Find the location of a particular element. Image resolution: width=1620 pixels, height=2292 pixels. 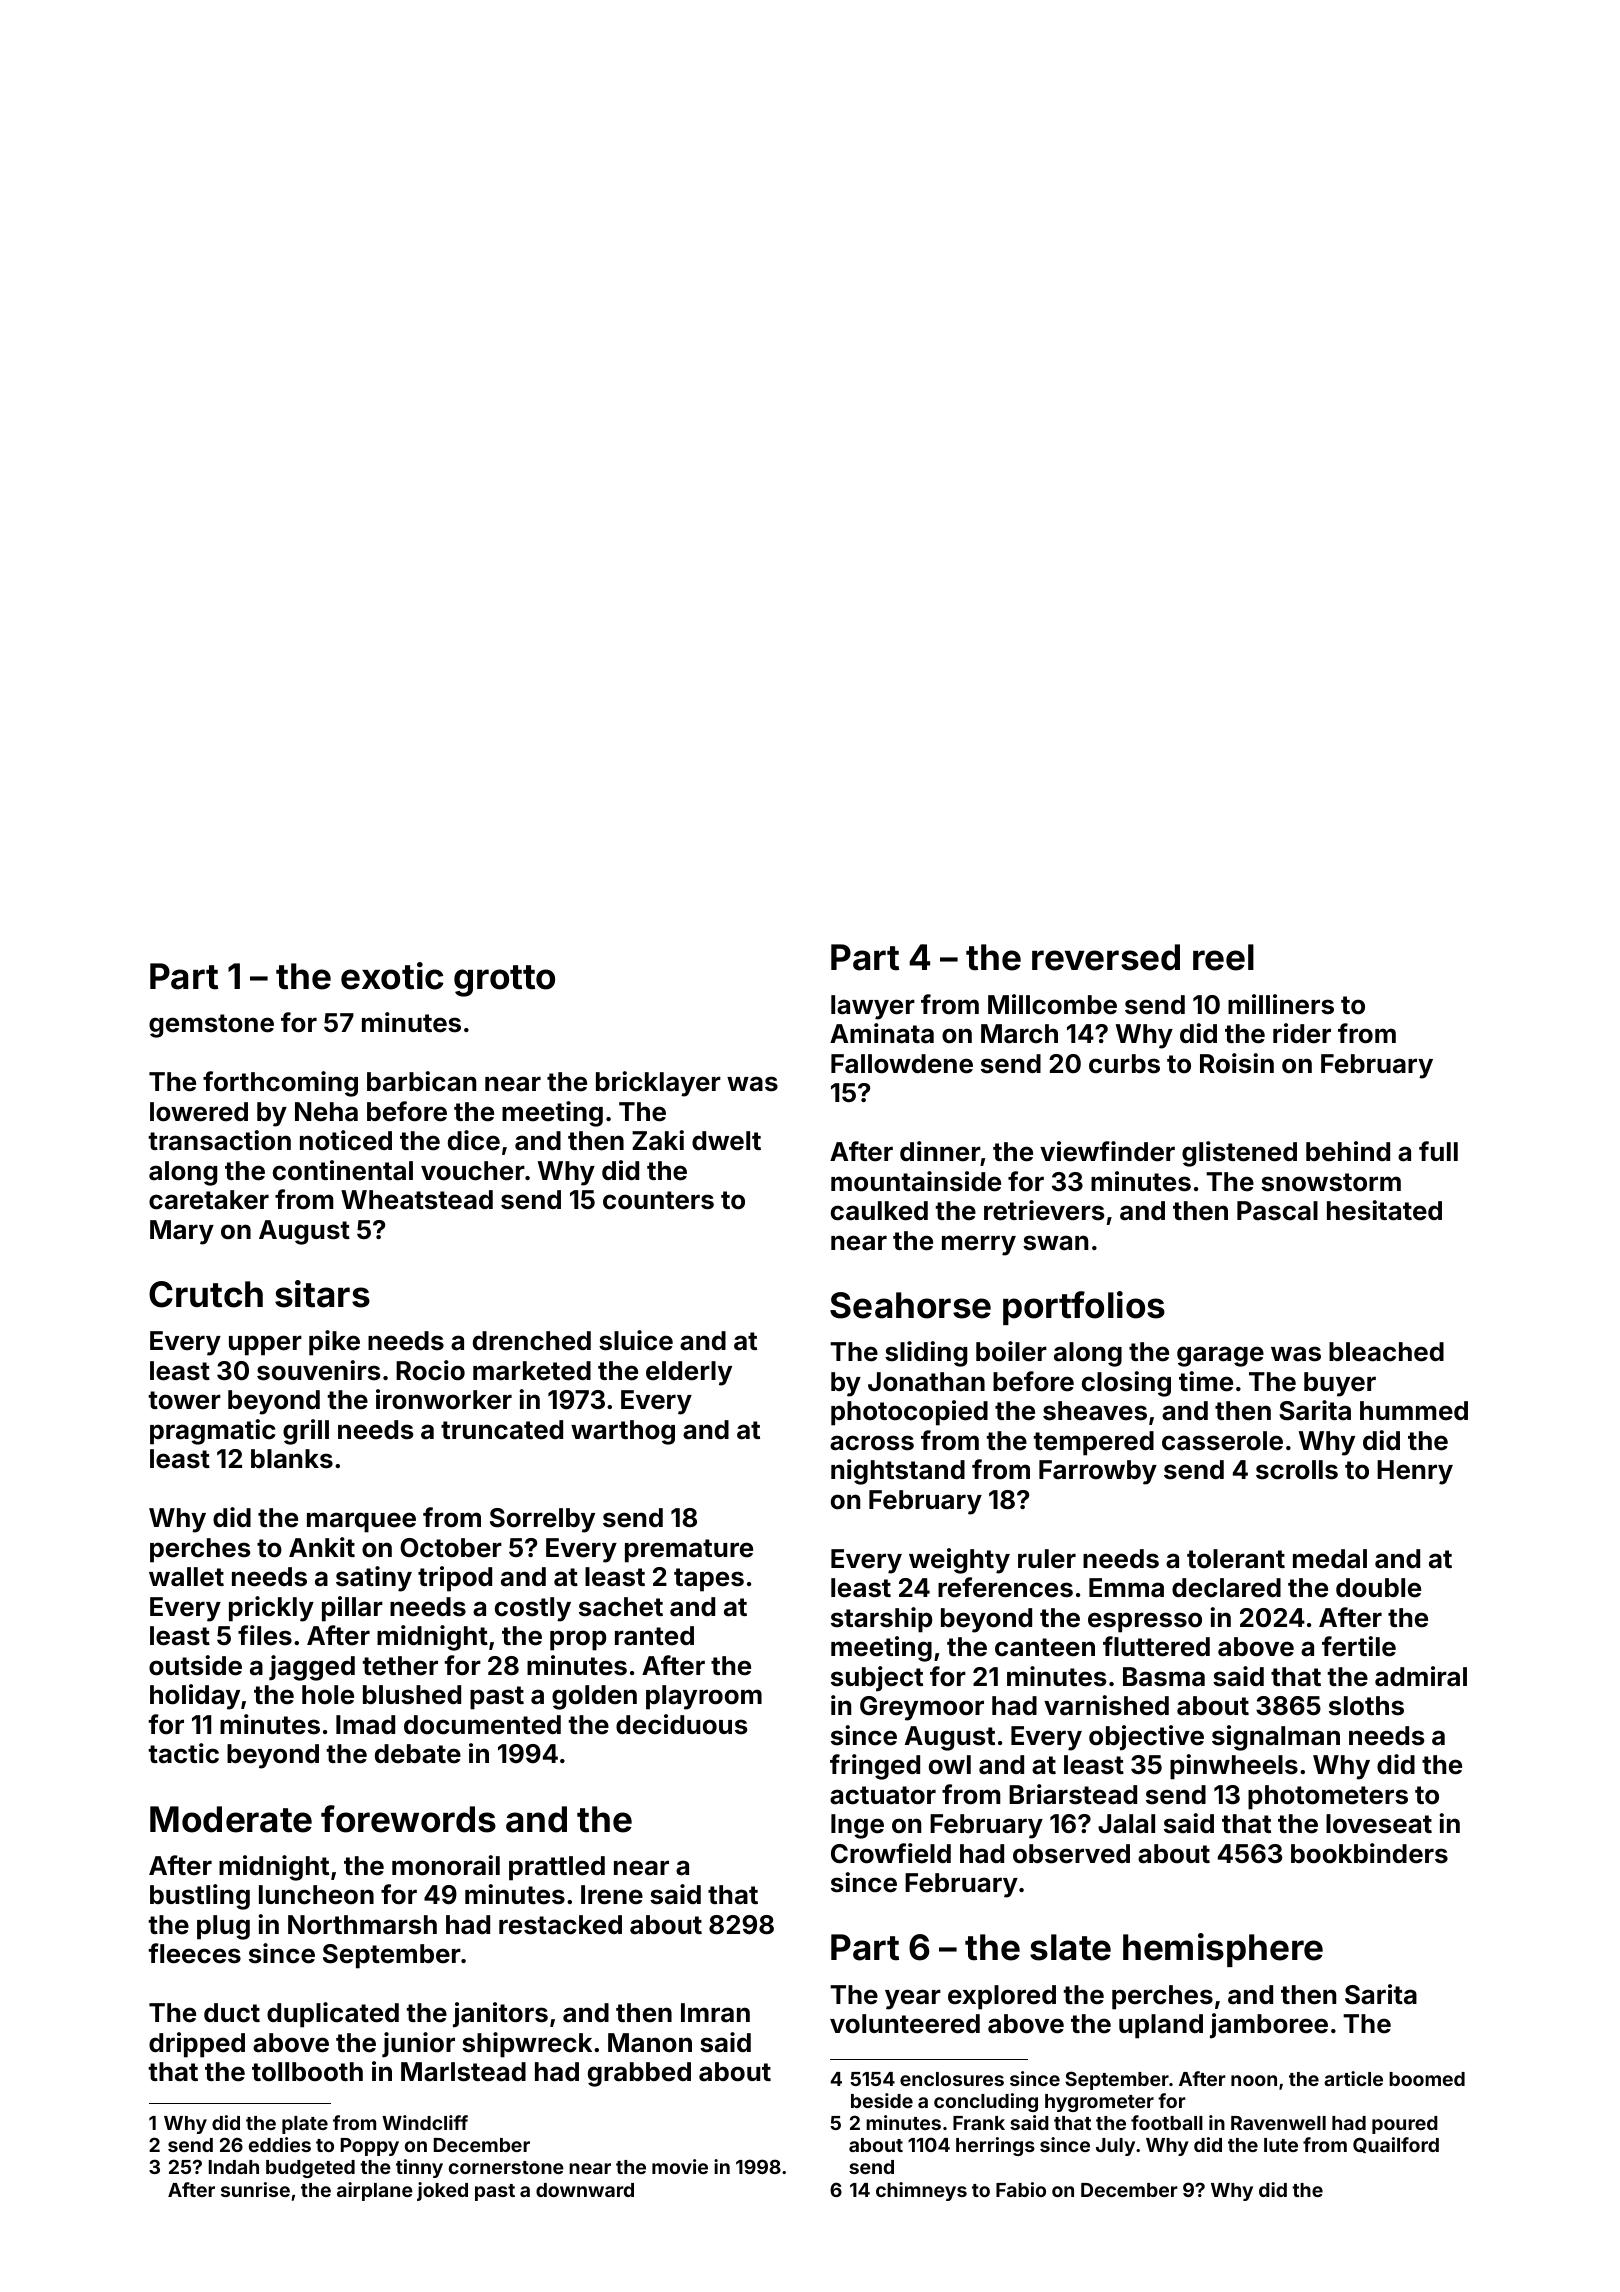

hemisphere is located at coordinates (1223, 1950).
